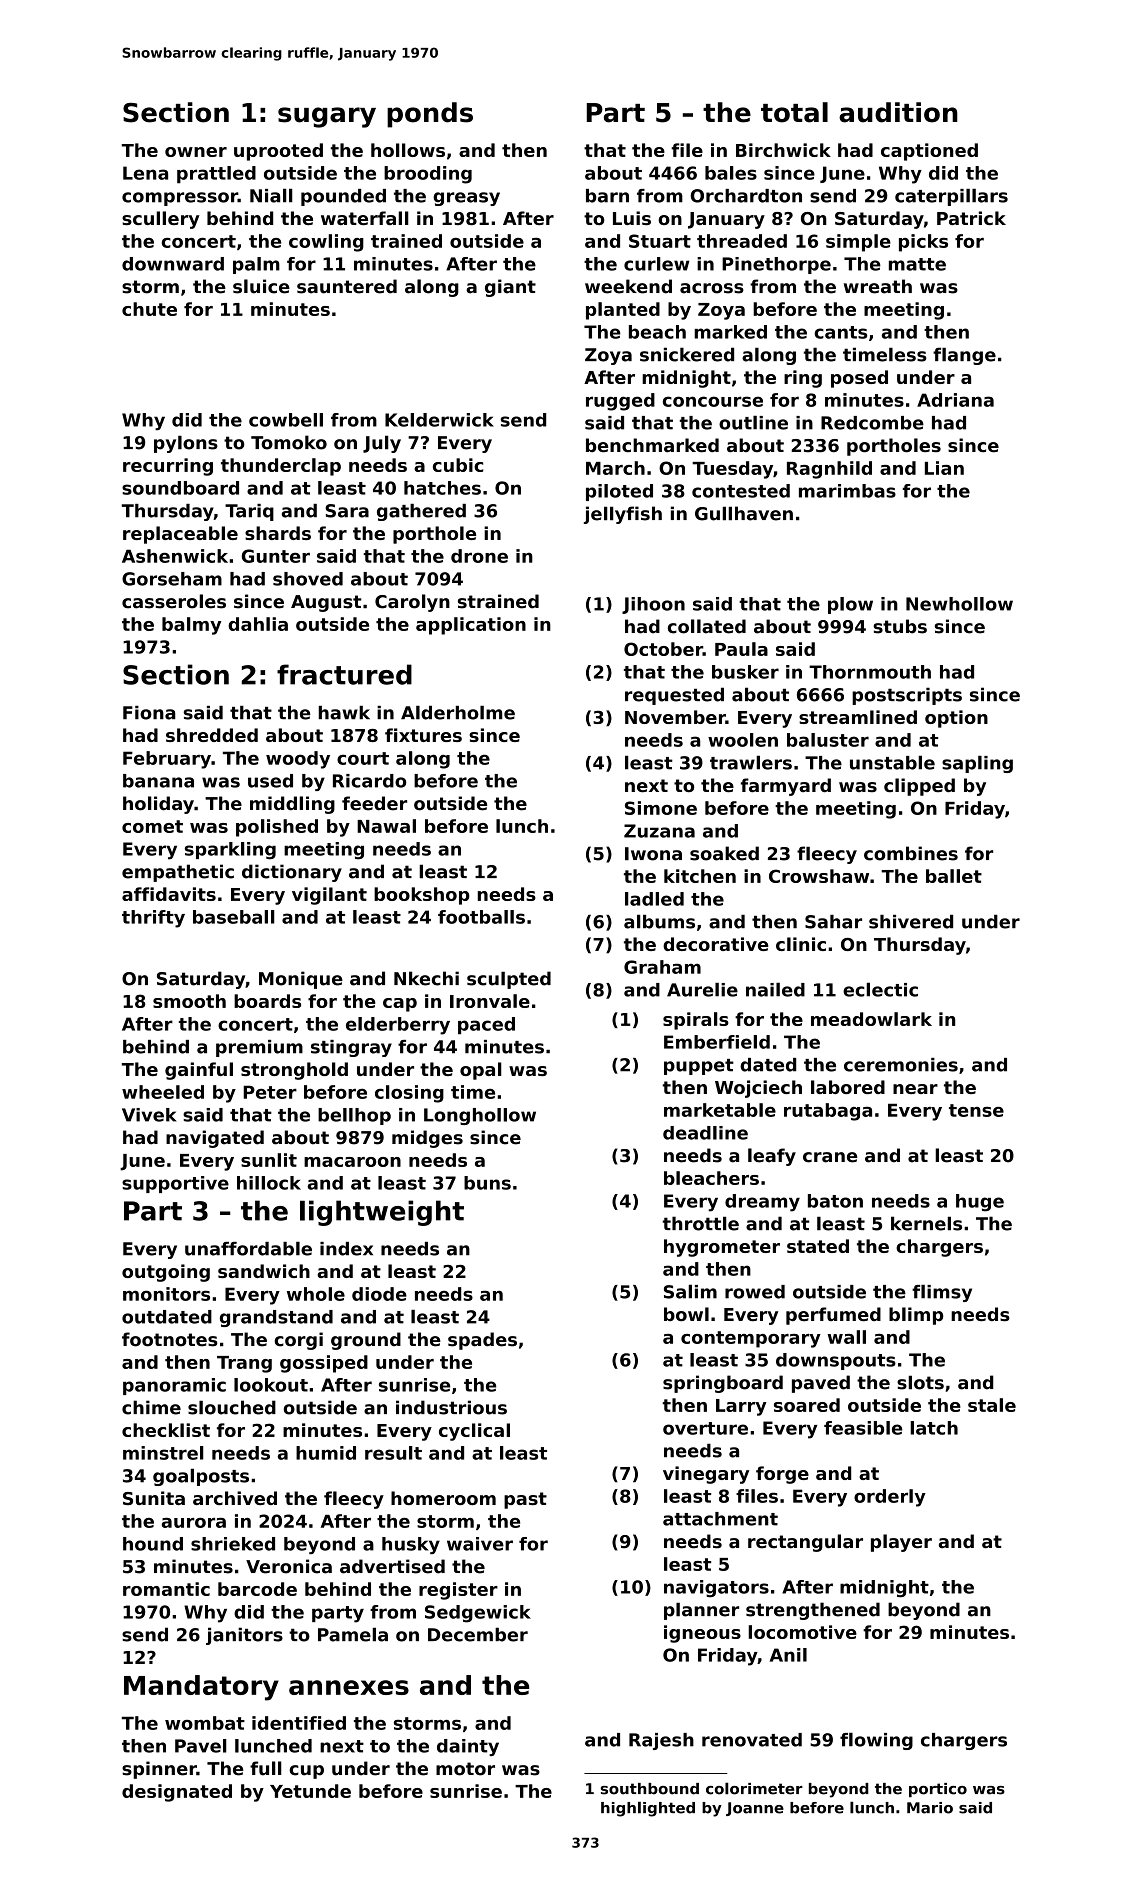 This screenshot has width=1143, height=1882. What do you see at coordinates (386, 826) in the screenshot?
I see `Nawal` at bounding box center [386, 826].
